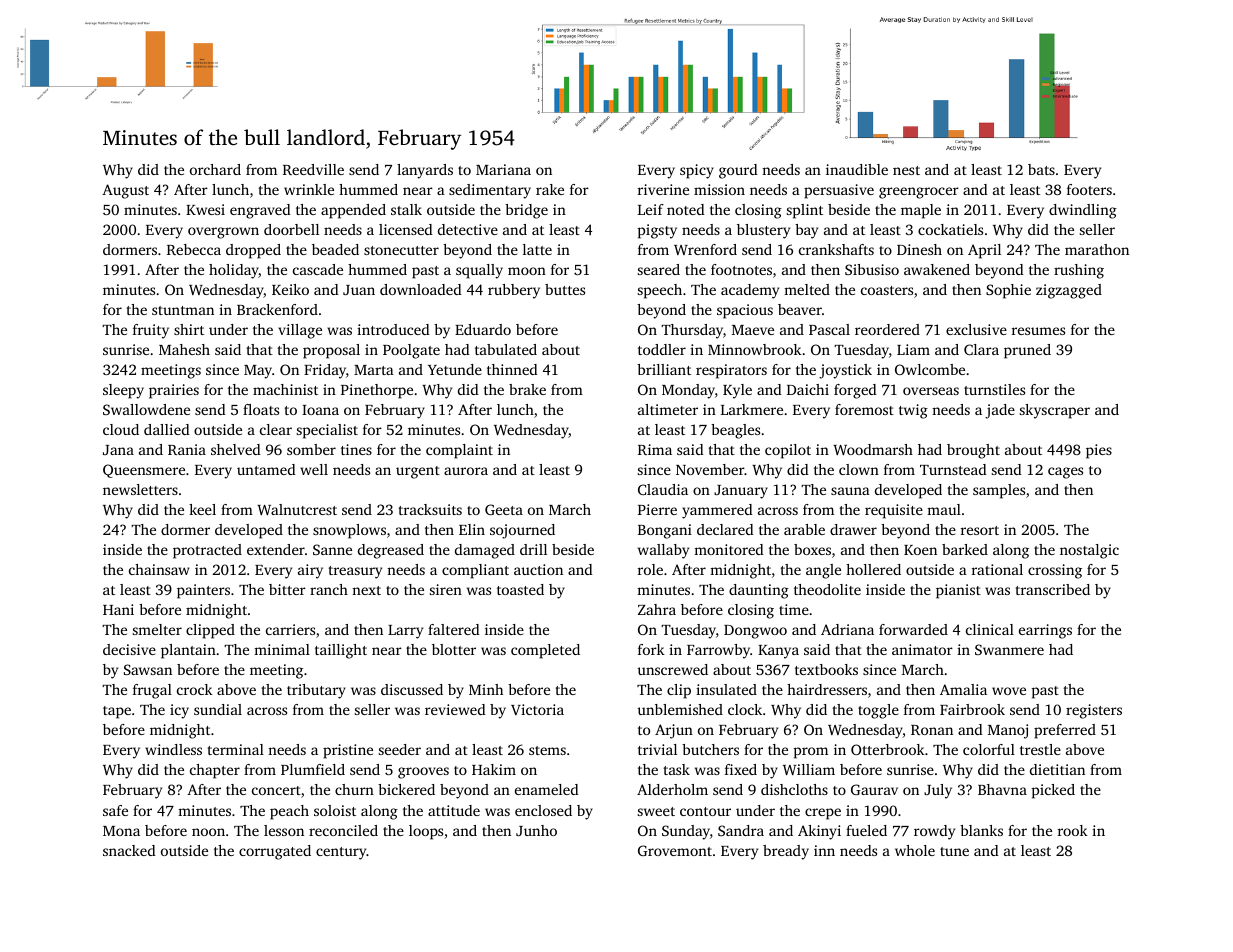  What do you see at coordinates (697, 171) in the screenshot?
I see `spicy` at bounding box center [697, 171].
